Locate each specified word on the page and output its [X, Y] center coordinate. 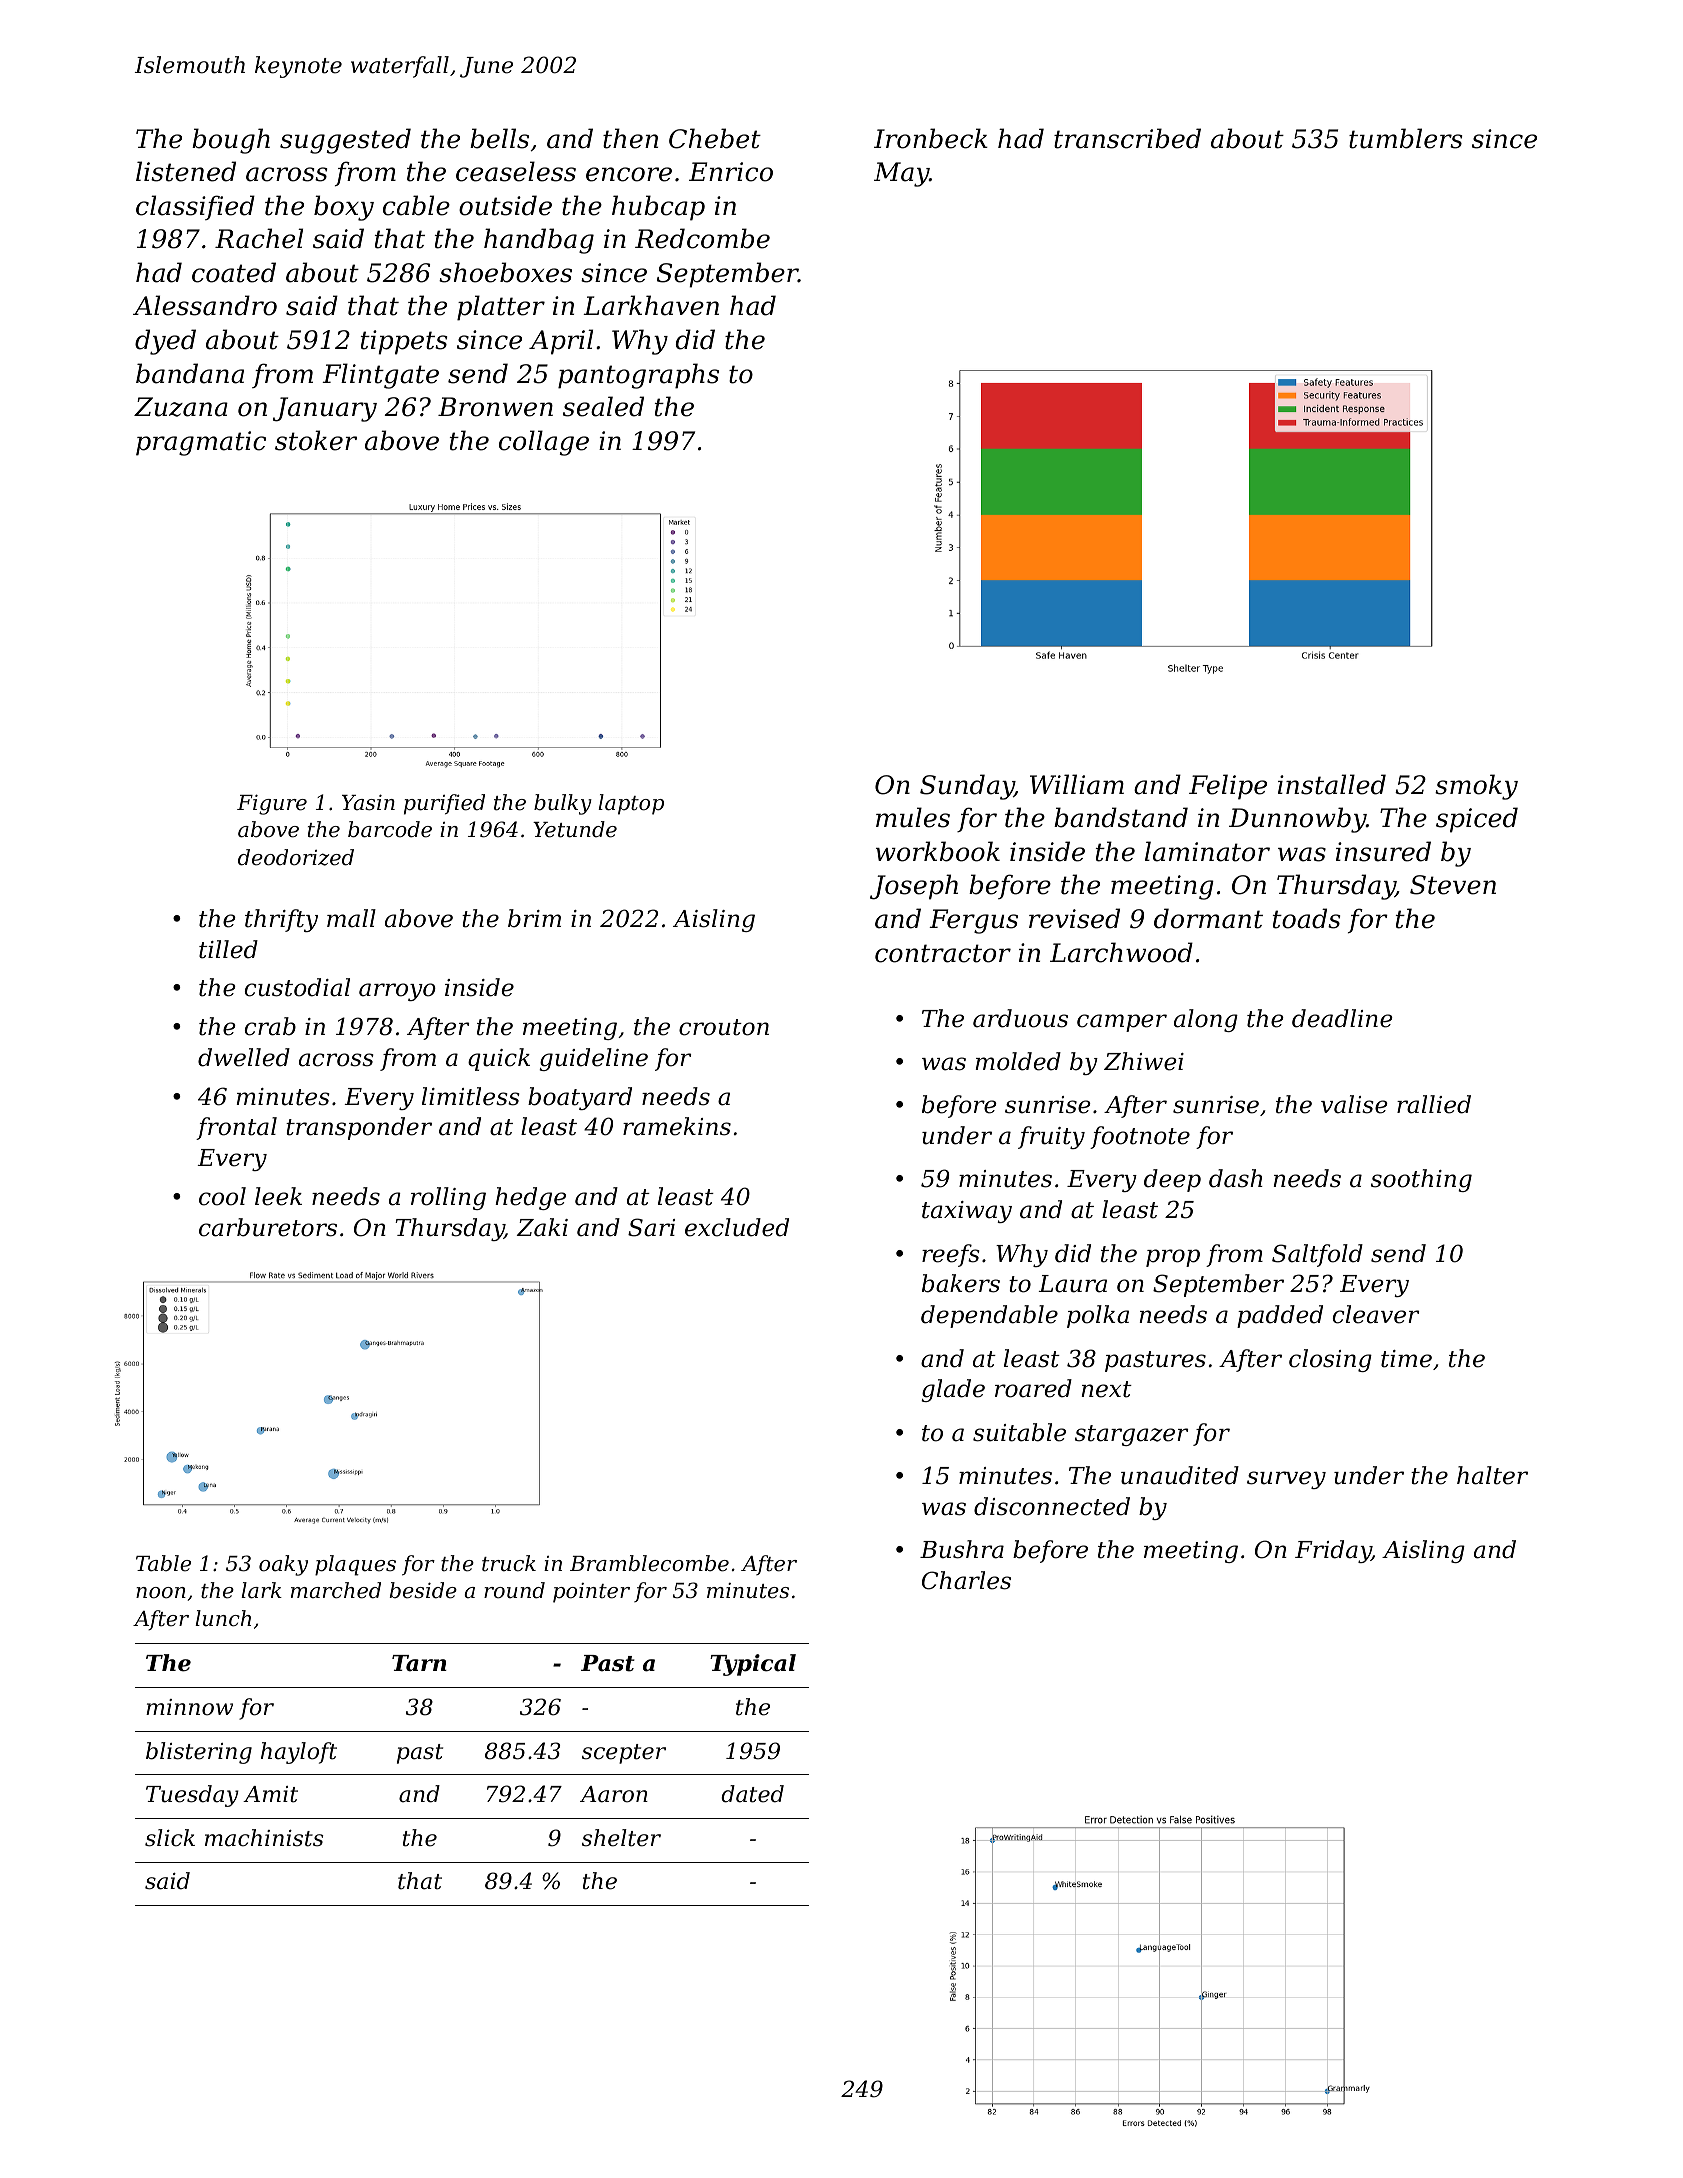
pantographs [638, 376]
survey [1286, 1480]
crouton [724, 1027]
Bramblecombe [649, 1563]
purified [444, 804]
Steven [1453, 885]
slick [170, 1838]
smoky [1476, 787]
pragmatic [201, 443]
